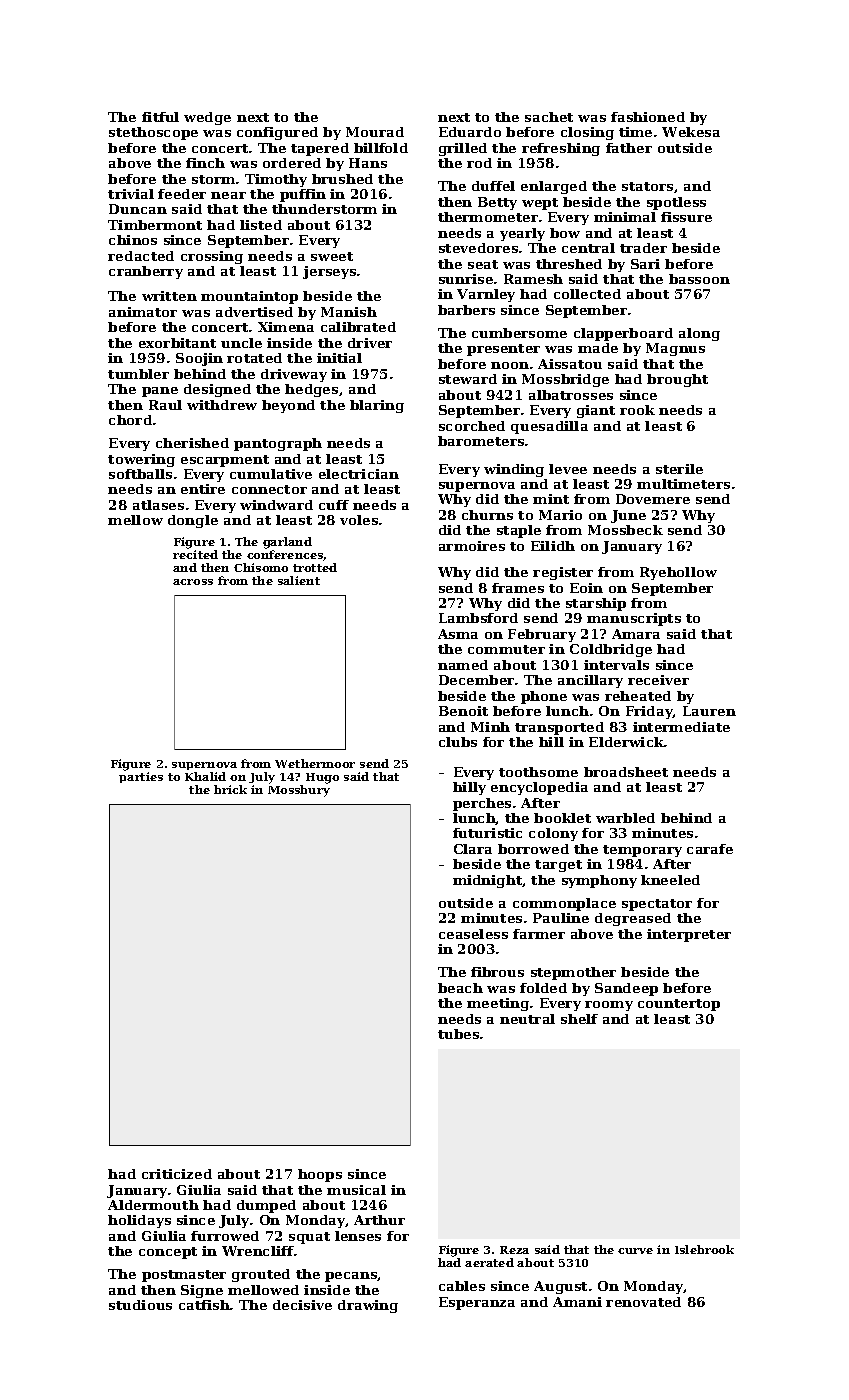  I want to click on Amani, so click(577, 1302).
